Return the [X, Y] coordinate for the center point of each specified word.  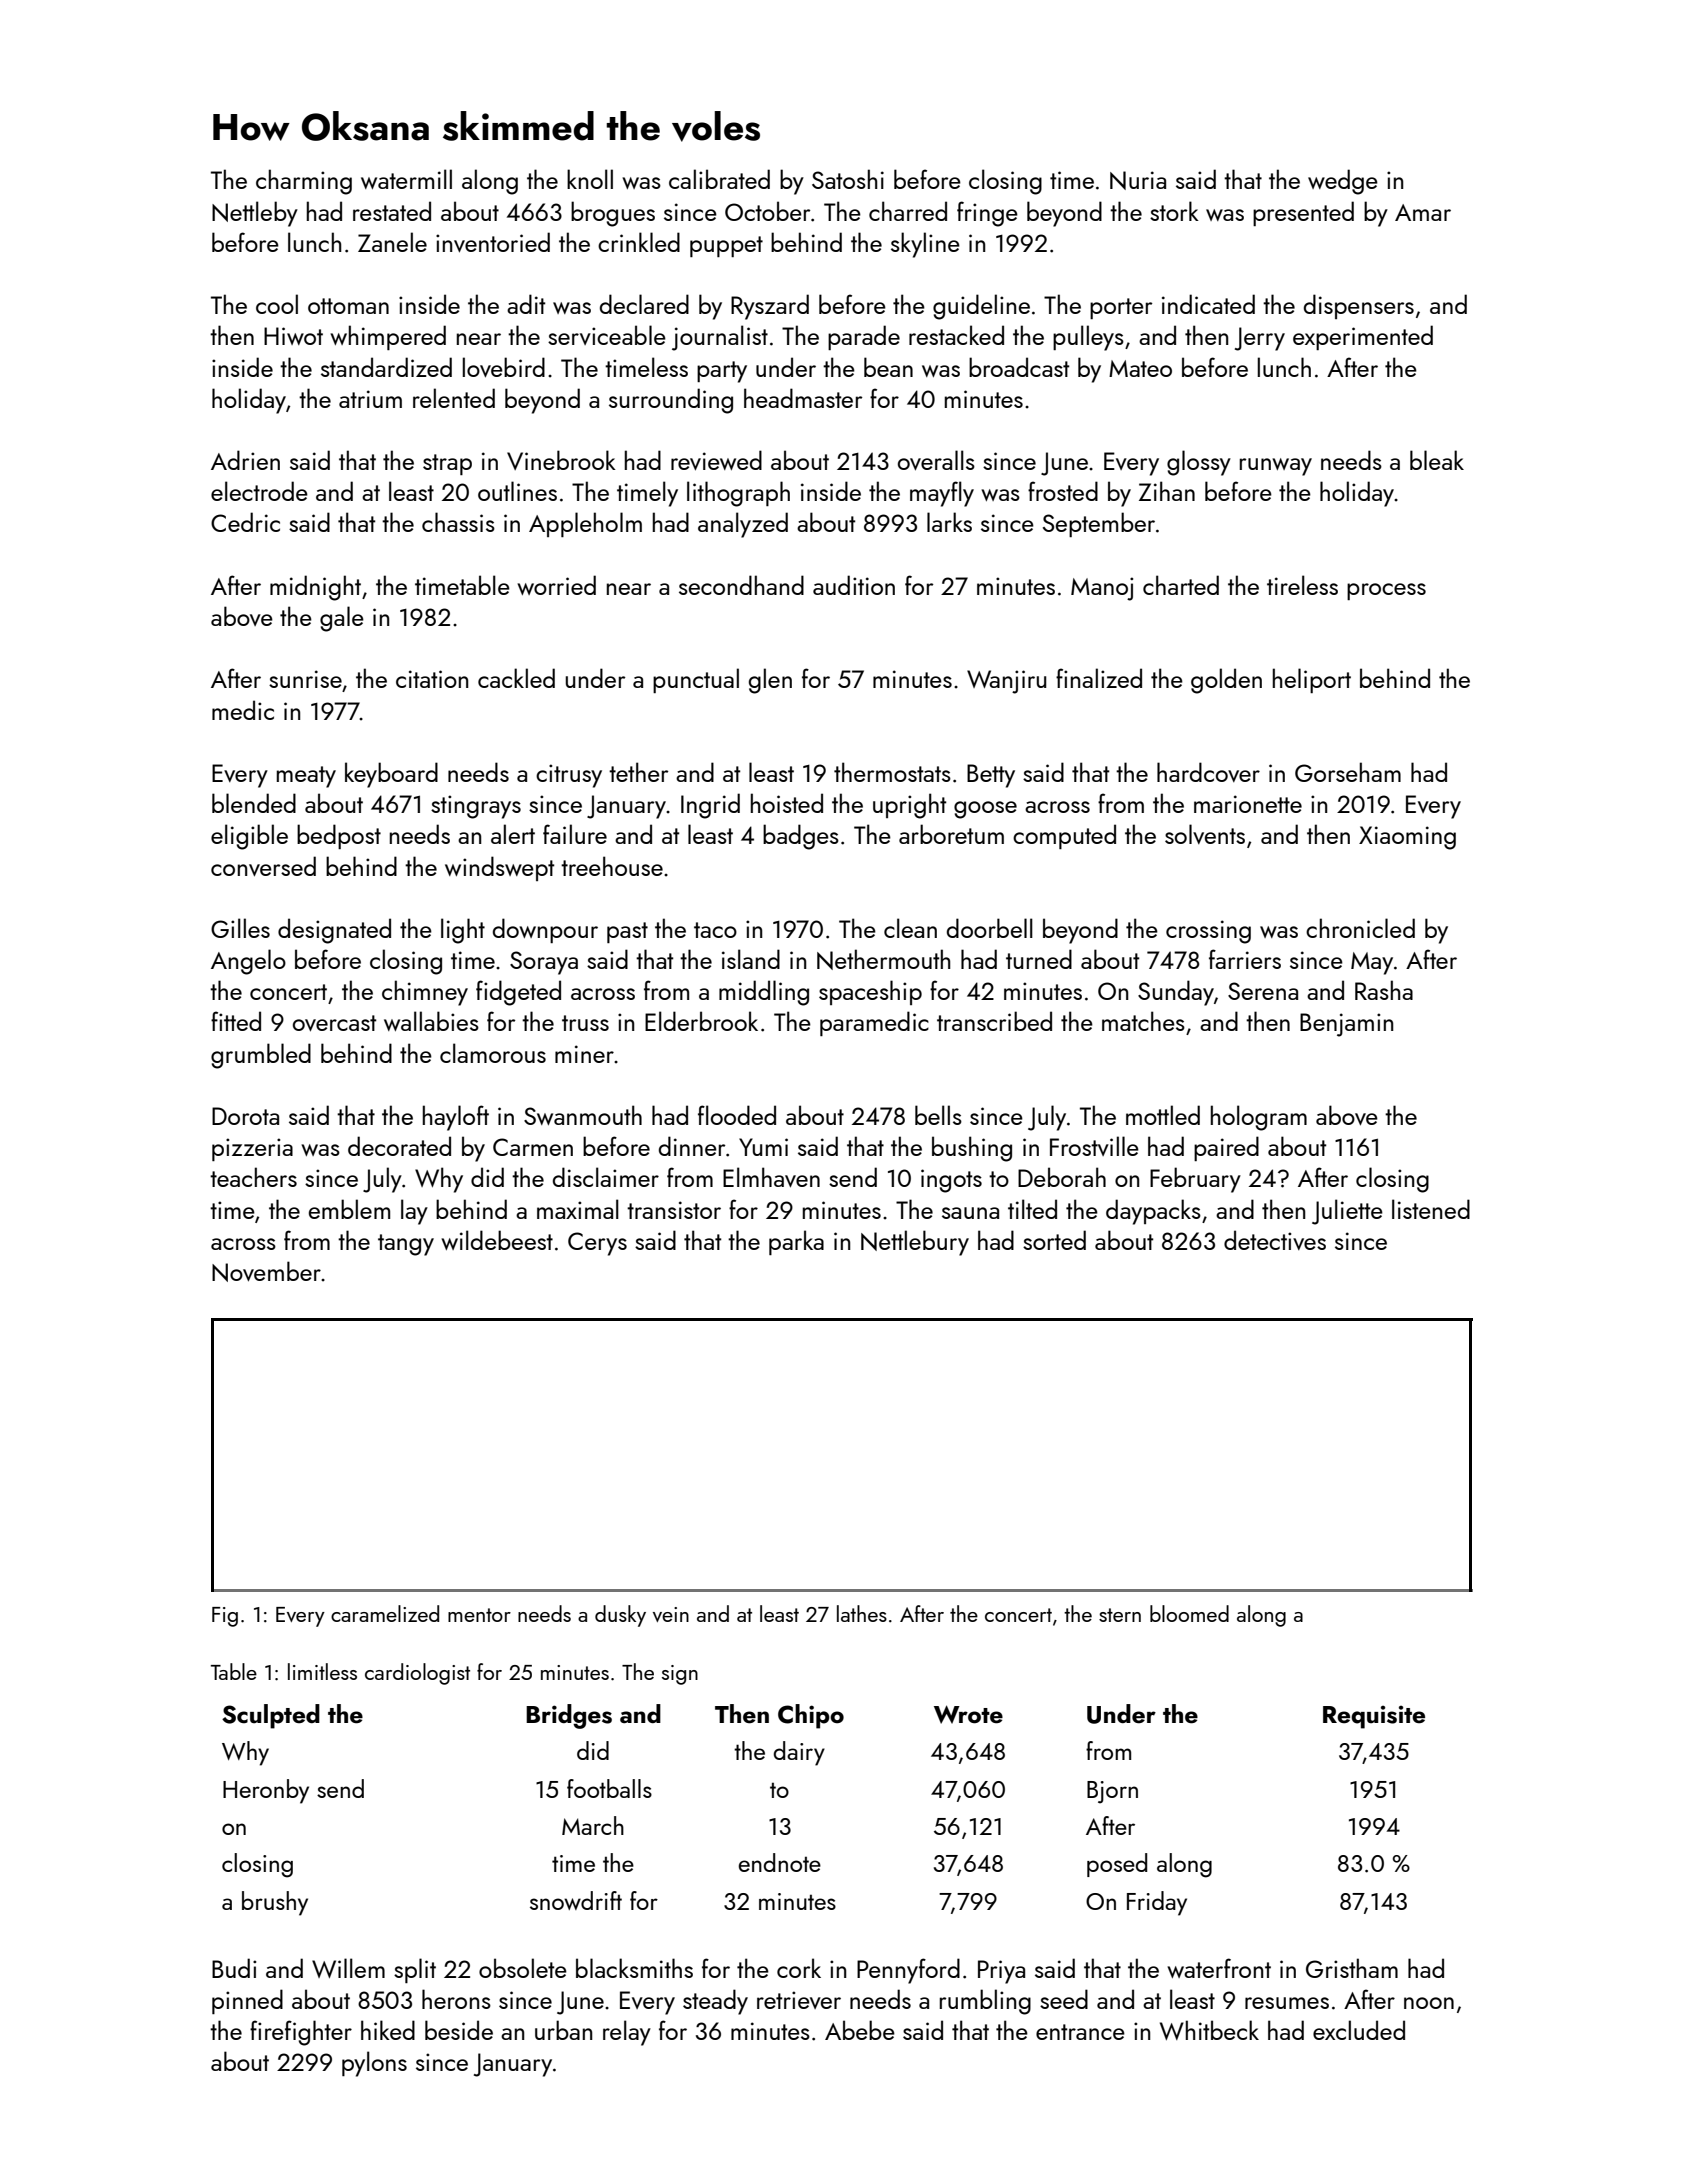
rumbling [985, 2002]
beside [459, 2030]
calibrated [719, 179]
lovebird [504, 367]
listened [1431, 1209]
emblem [349, 1209]
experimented [1363, 337]
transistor [674, 1210]
